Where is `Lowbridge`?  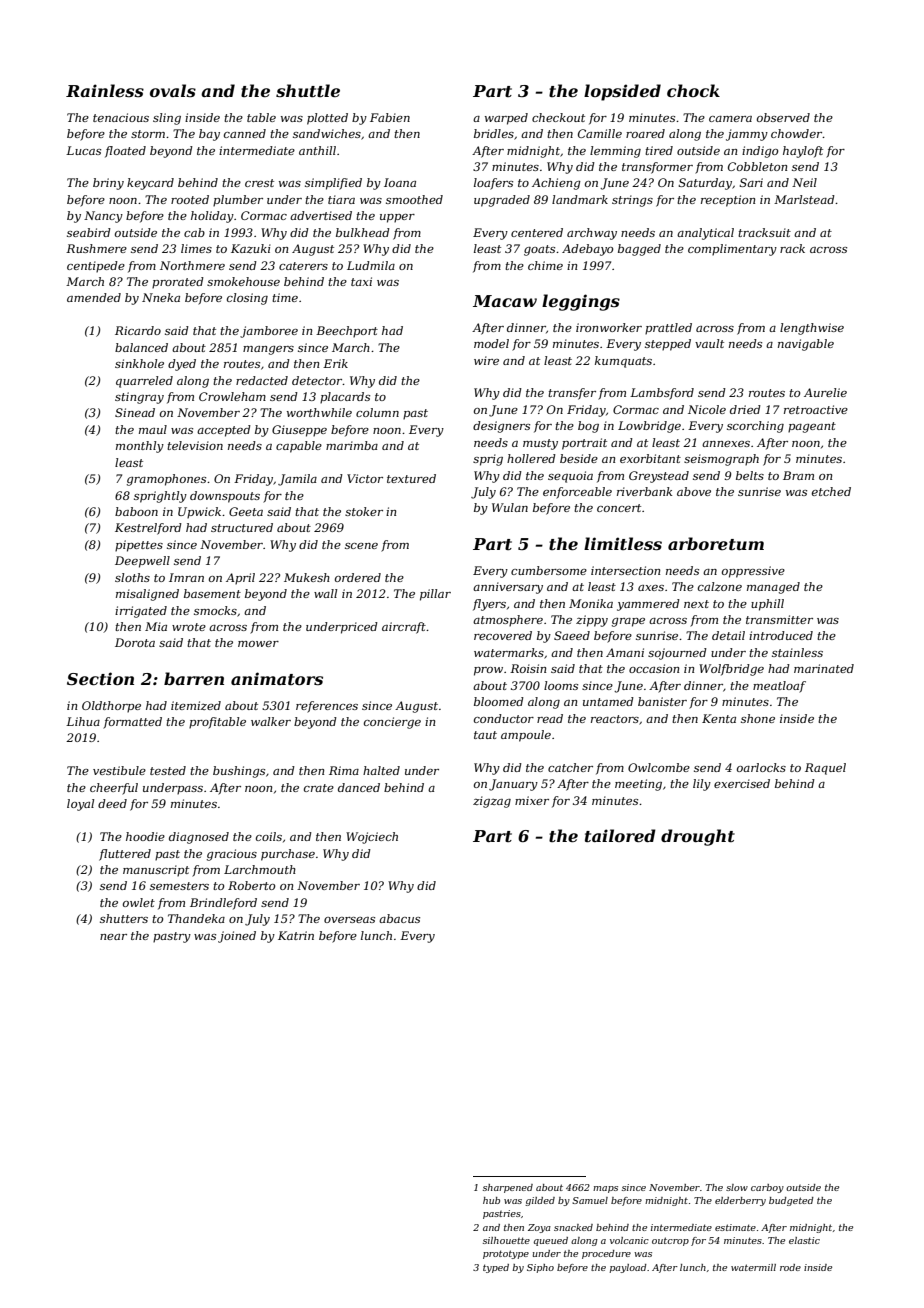 Lowbridge is located at coordinates (649, 427).
